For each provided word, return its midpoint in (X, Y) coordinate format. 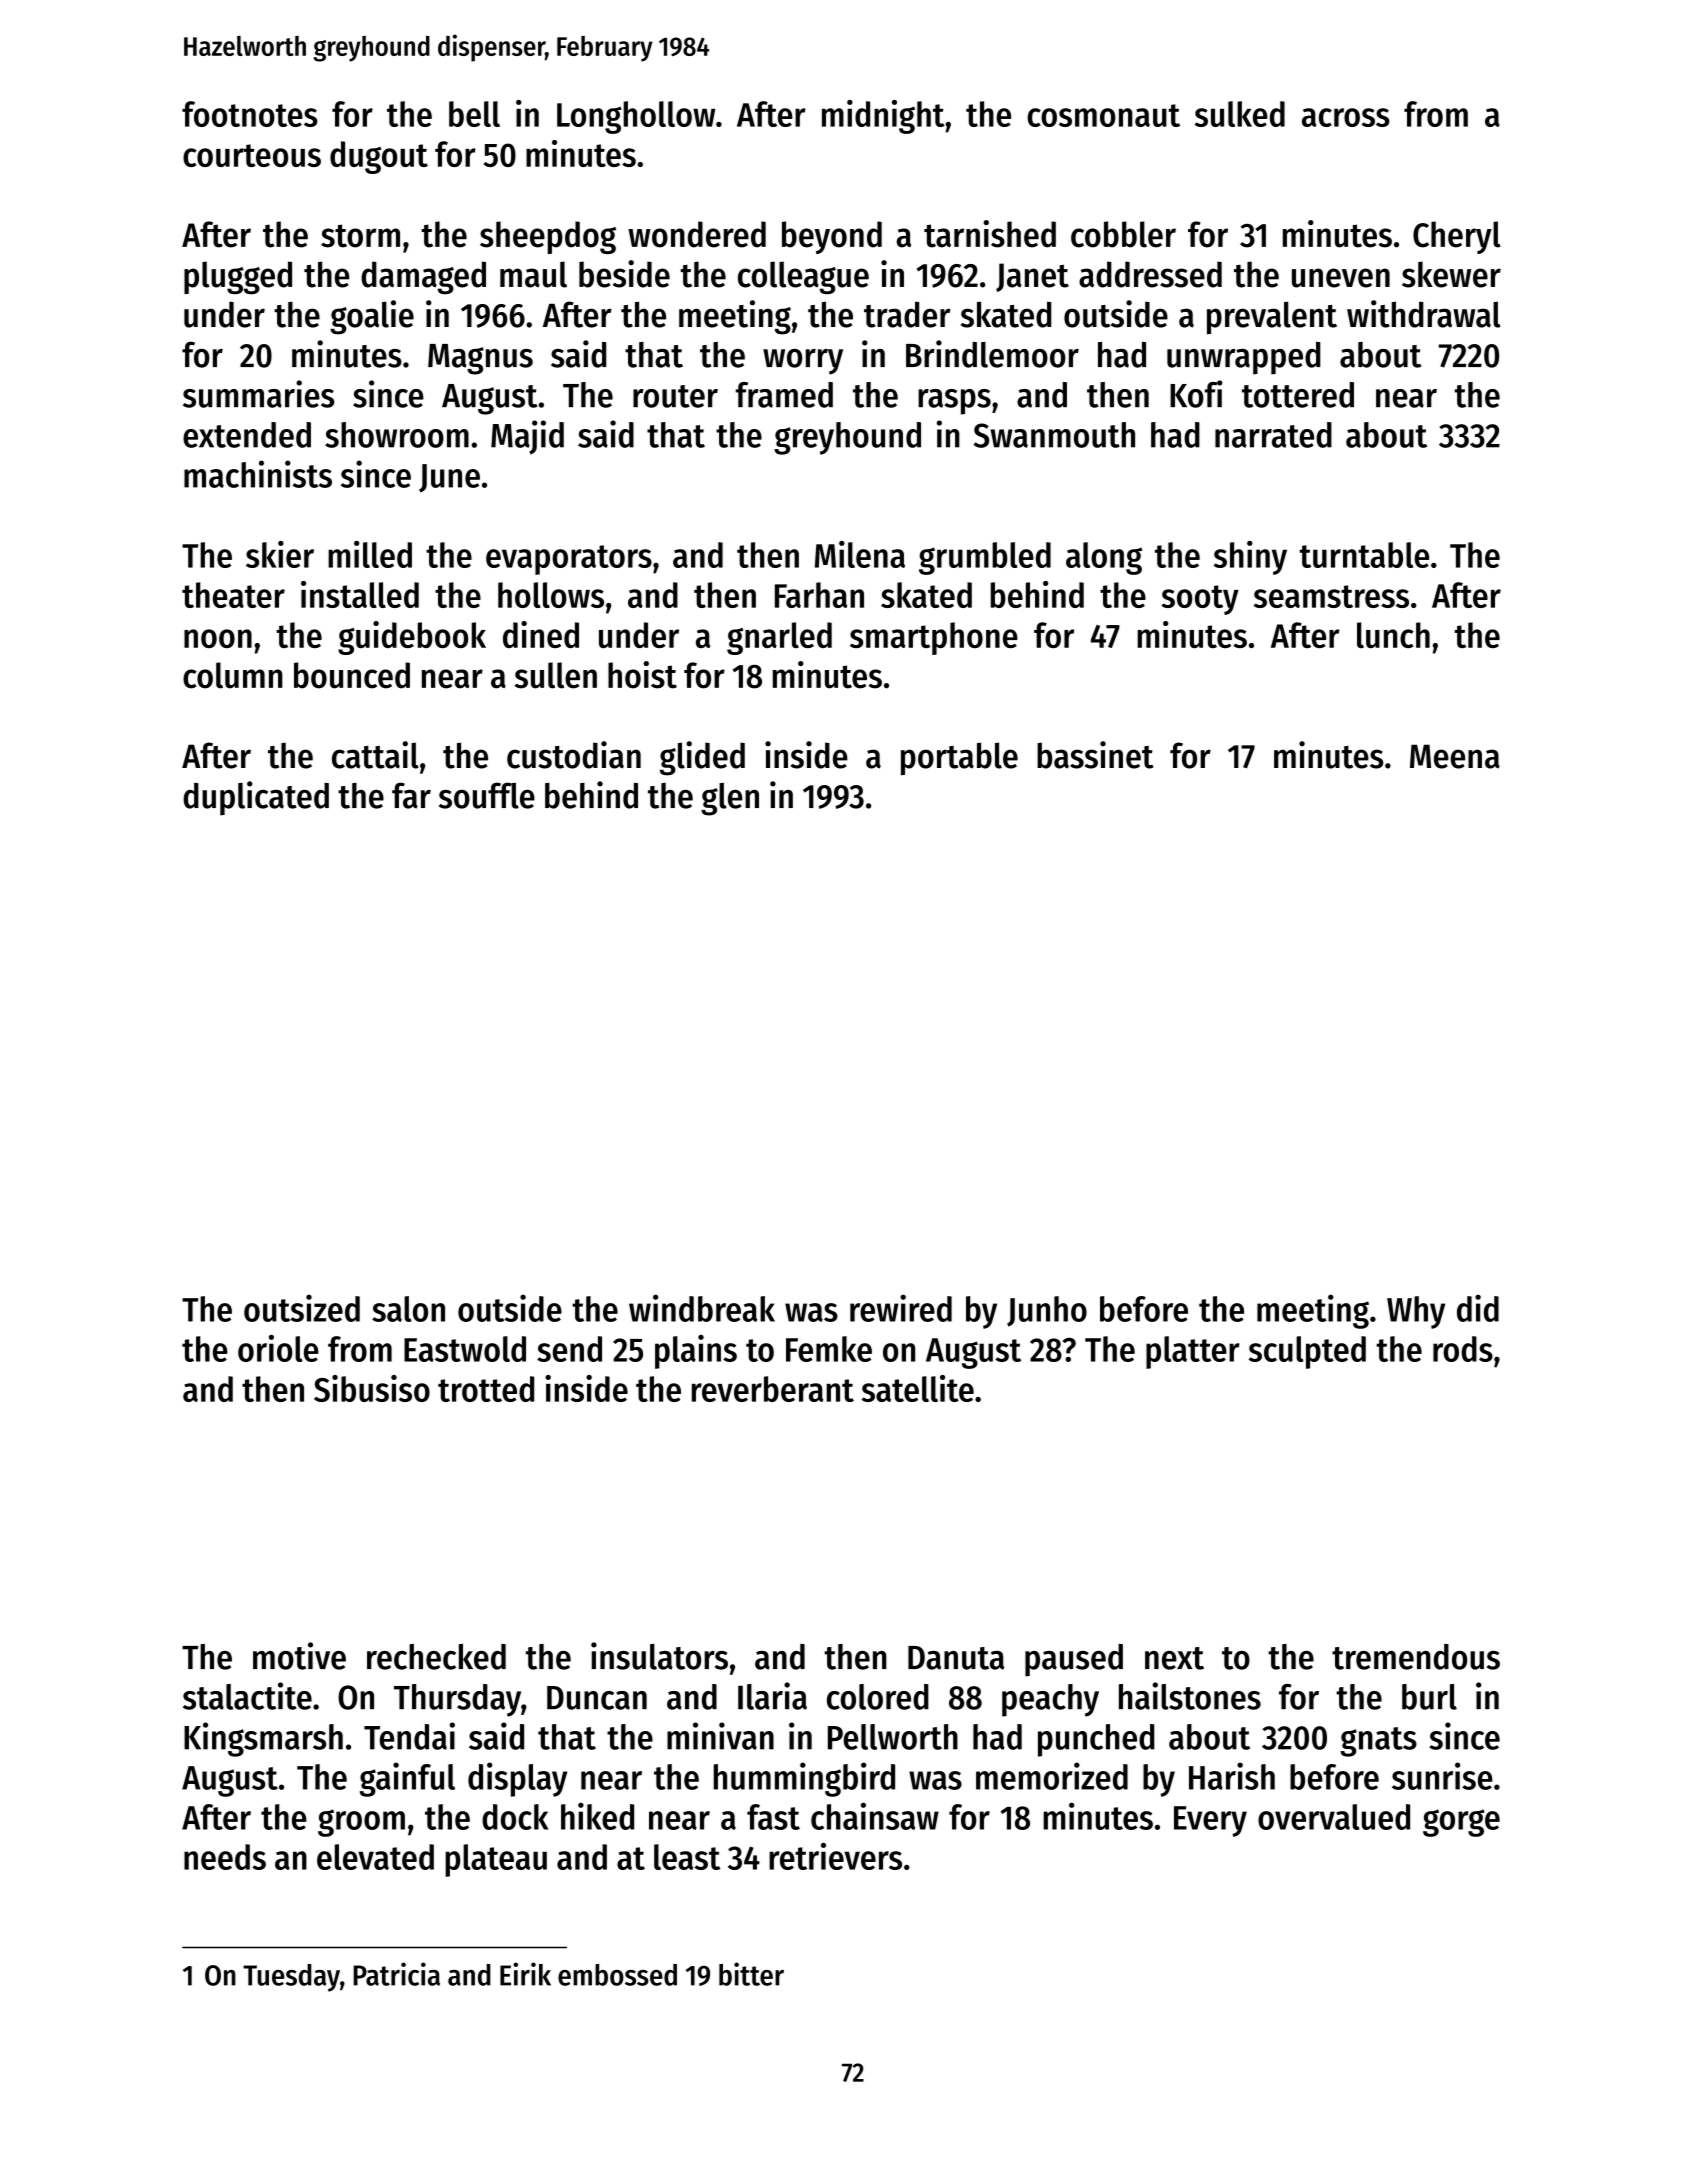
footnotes (250, 114)
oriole (278, 1348)
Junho (1047, 1311)
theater (233, 595)
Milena (860, 554)
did (1478, 1308)
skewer (1451, 274)
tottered (1298, 395)
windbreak (702, 1308)
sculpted (1307, 1352)
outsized (302, 1308)
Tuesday (291, 1978)
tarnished (990, 234)
